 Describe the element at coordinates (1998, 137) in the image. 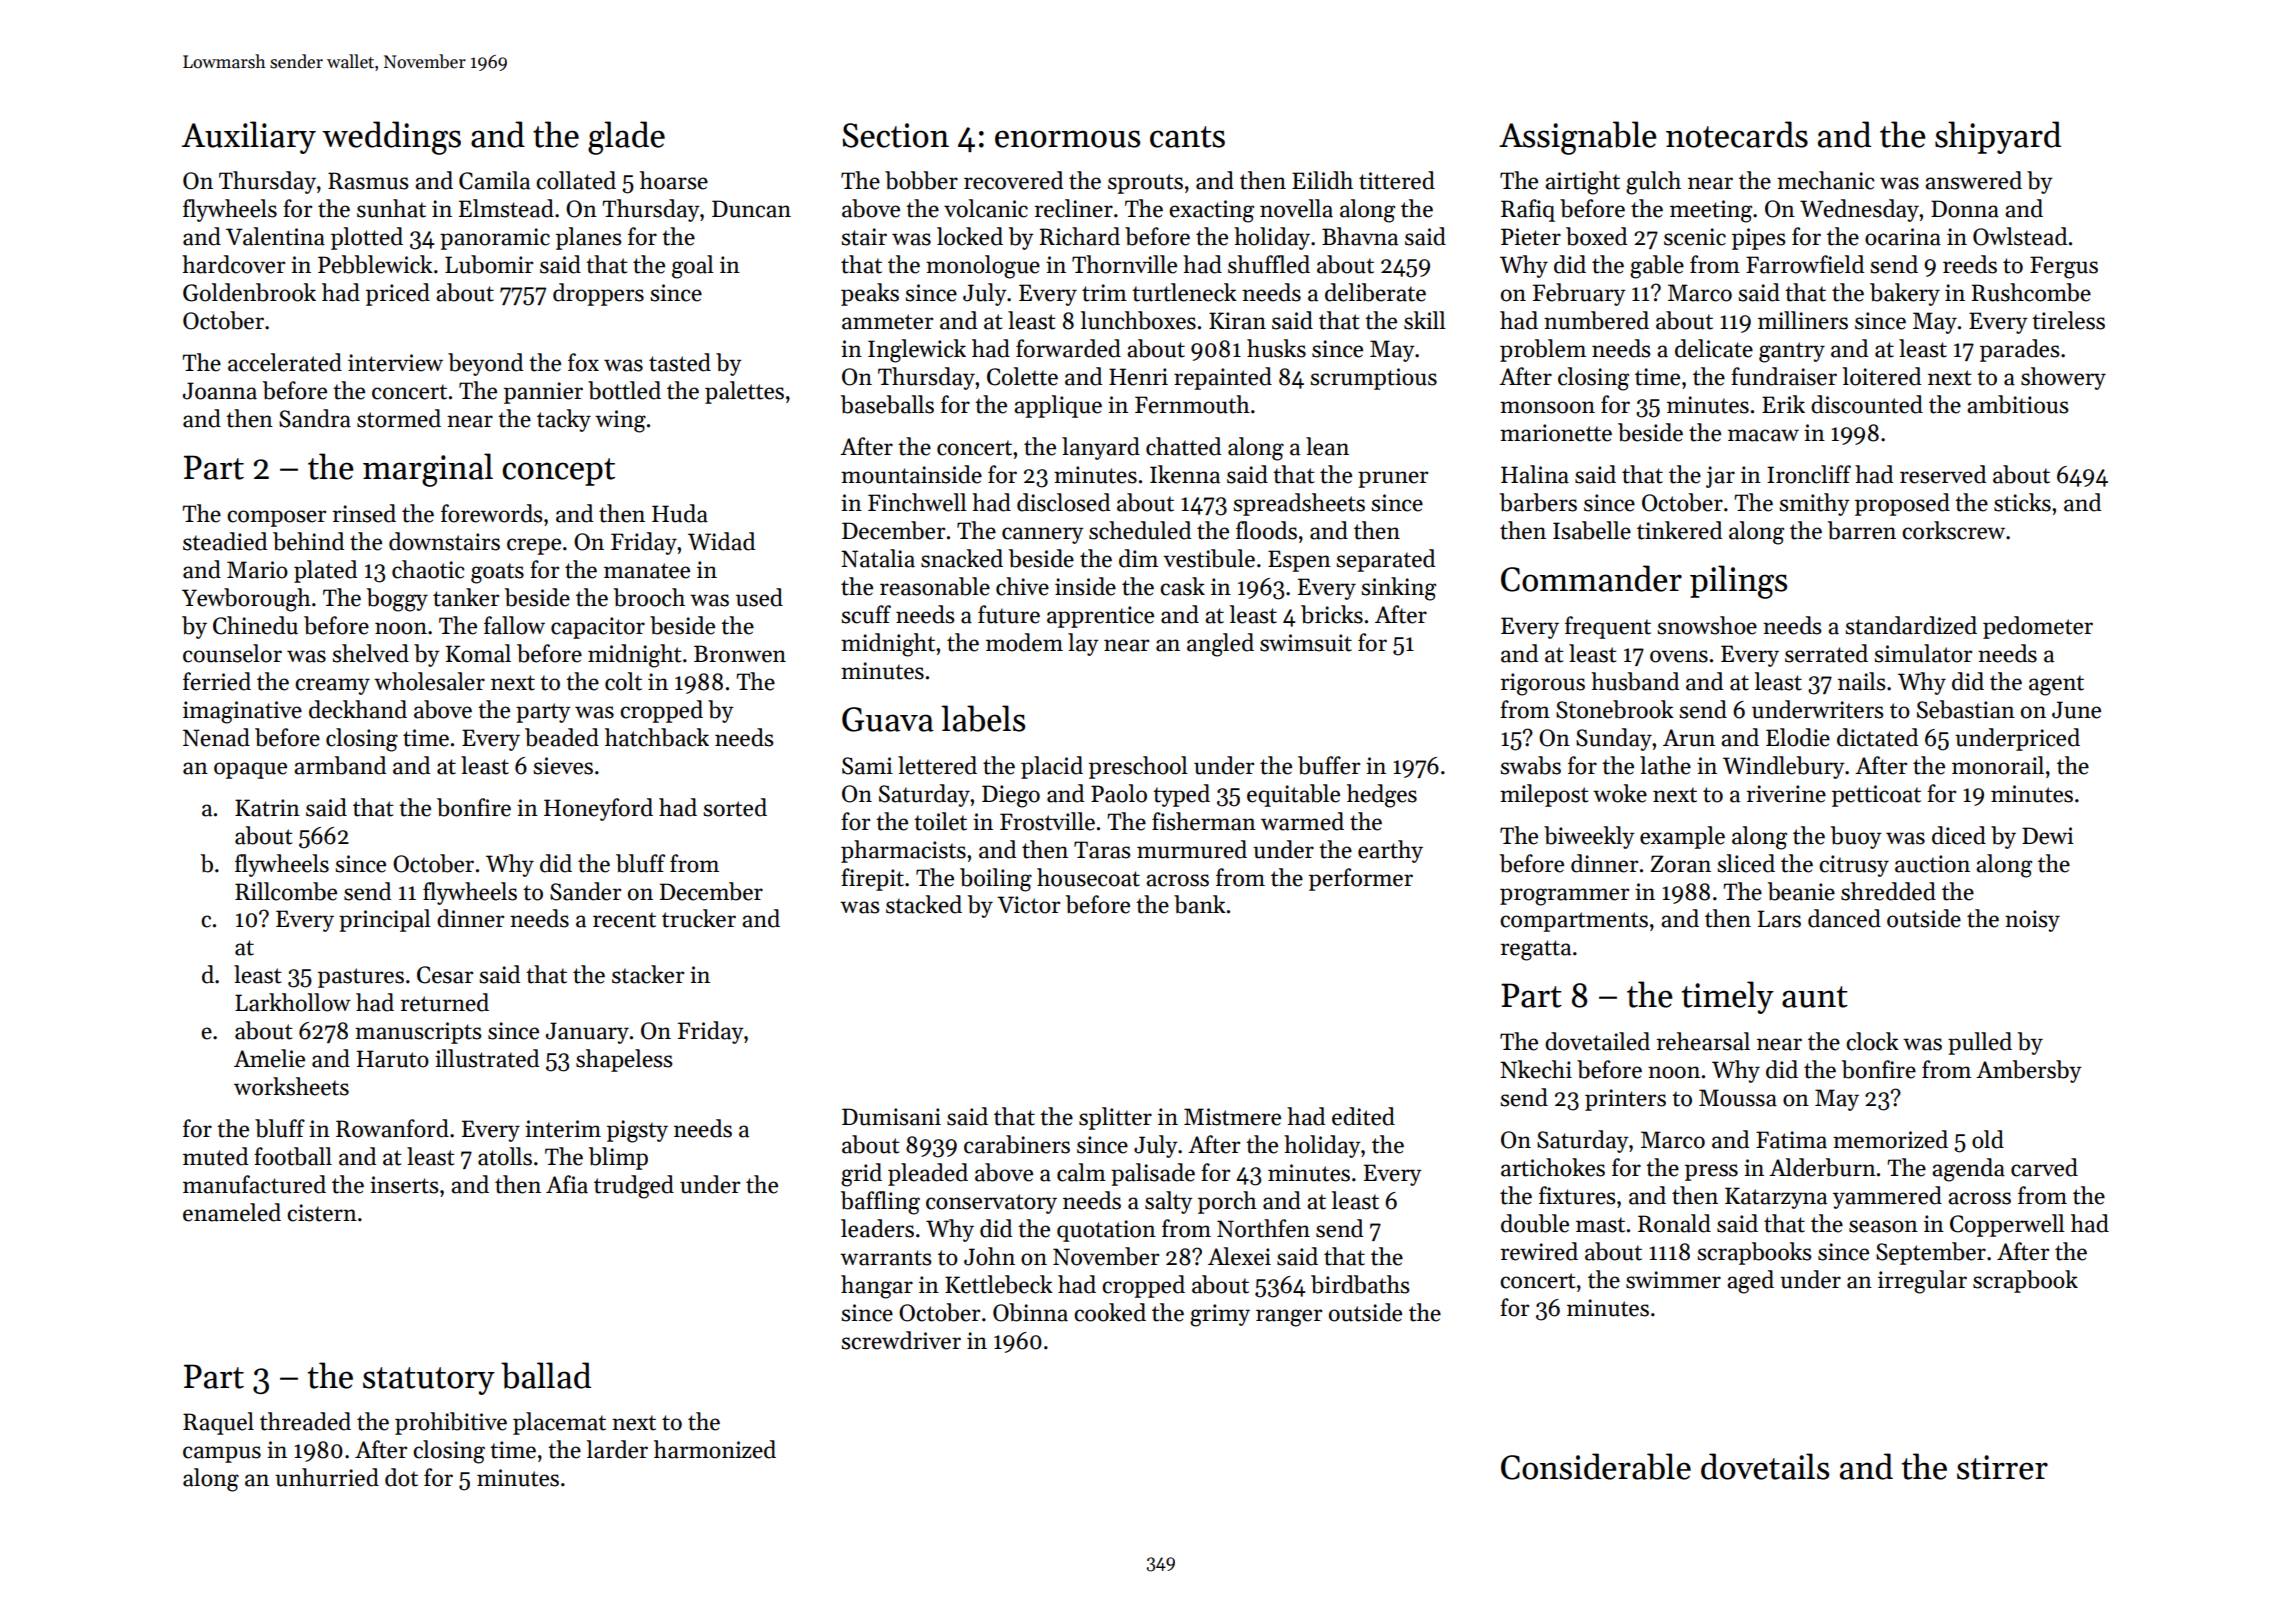

I see `shipyard` at that location.
